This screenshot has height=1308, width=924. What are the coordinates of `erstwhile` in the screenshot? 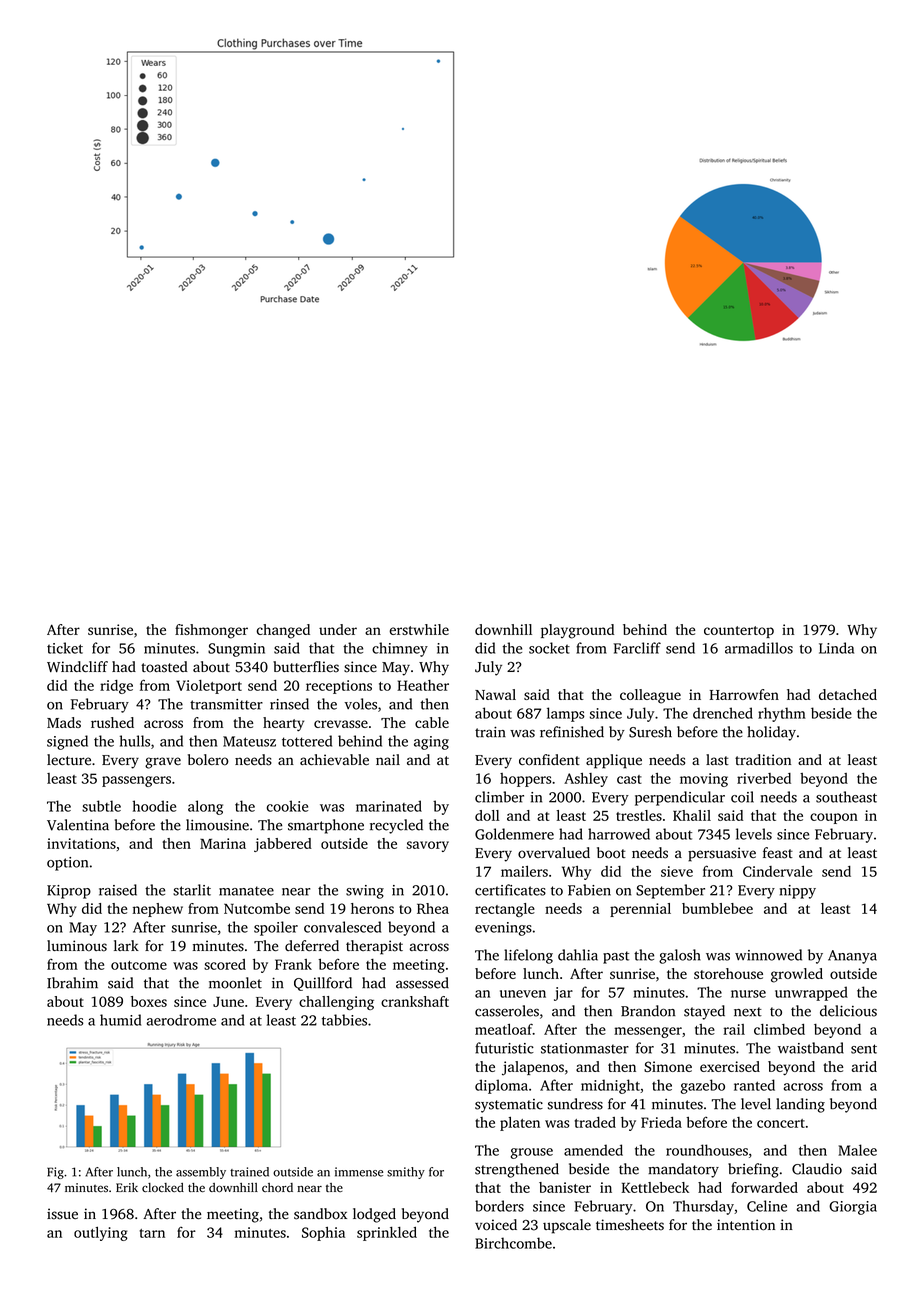 It's located at (419, 629).
